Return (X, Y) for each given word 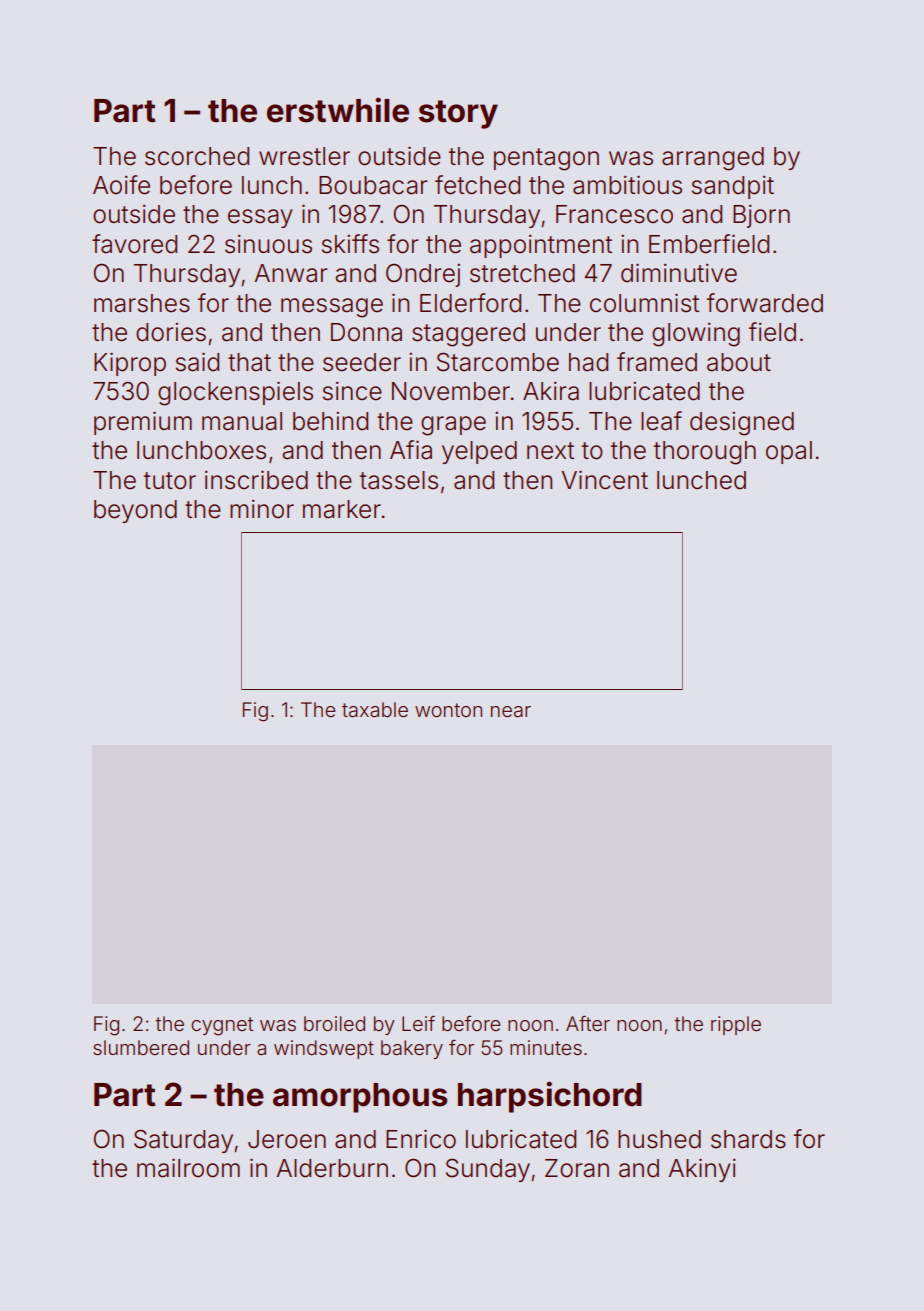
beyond (135, 511)
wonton (448, 710)
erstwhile (338, 110)
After (588, 1023)
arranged (713, 159)
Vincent (604, 480)
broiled (334, 1023)
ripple (736, 1025)
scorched (197, 156)
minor (262, 509)
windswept (324, 1049)
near (511, 712)
